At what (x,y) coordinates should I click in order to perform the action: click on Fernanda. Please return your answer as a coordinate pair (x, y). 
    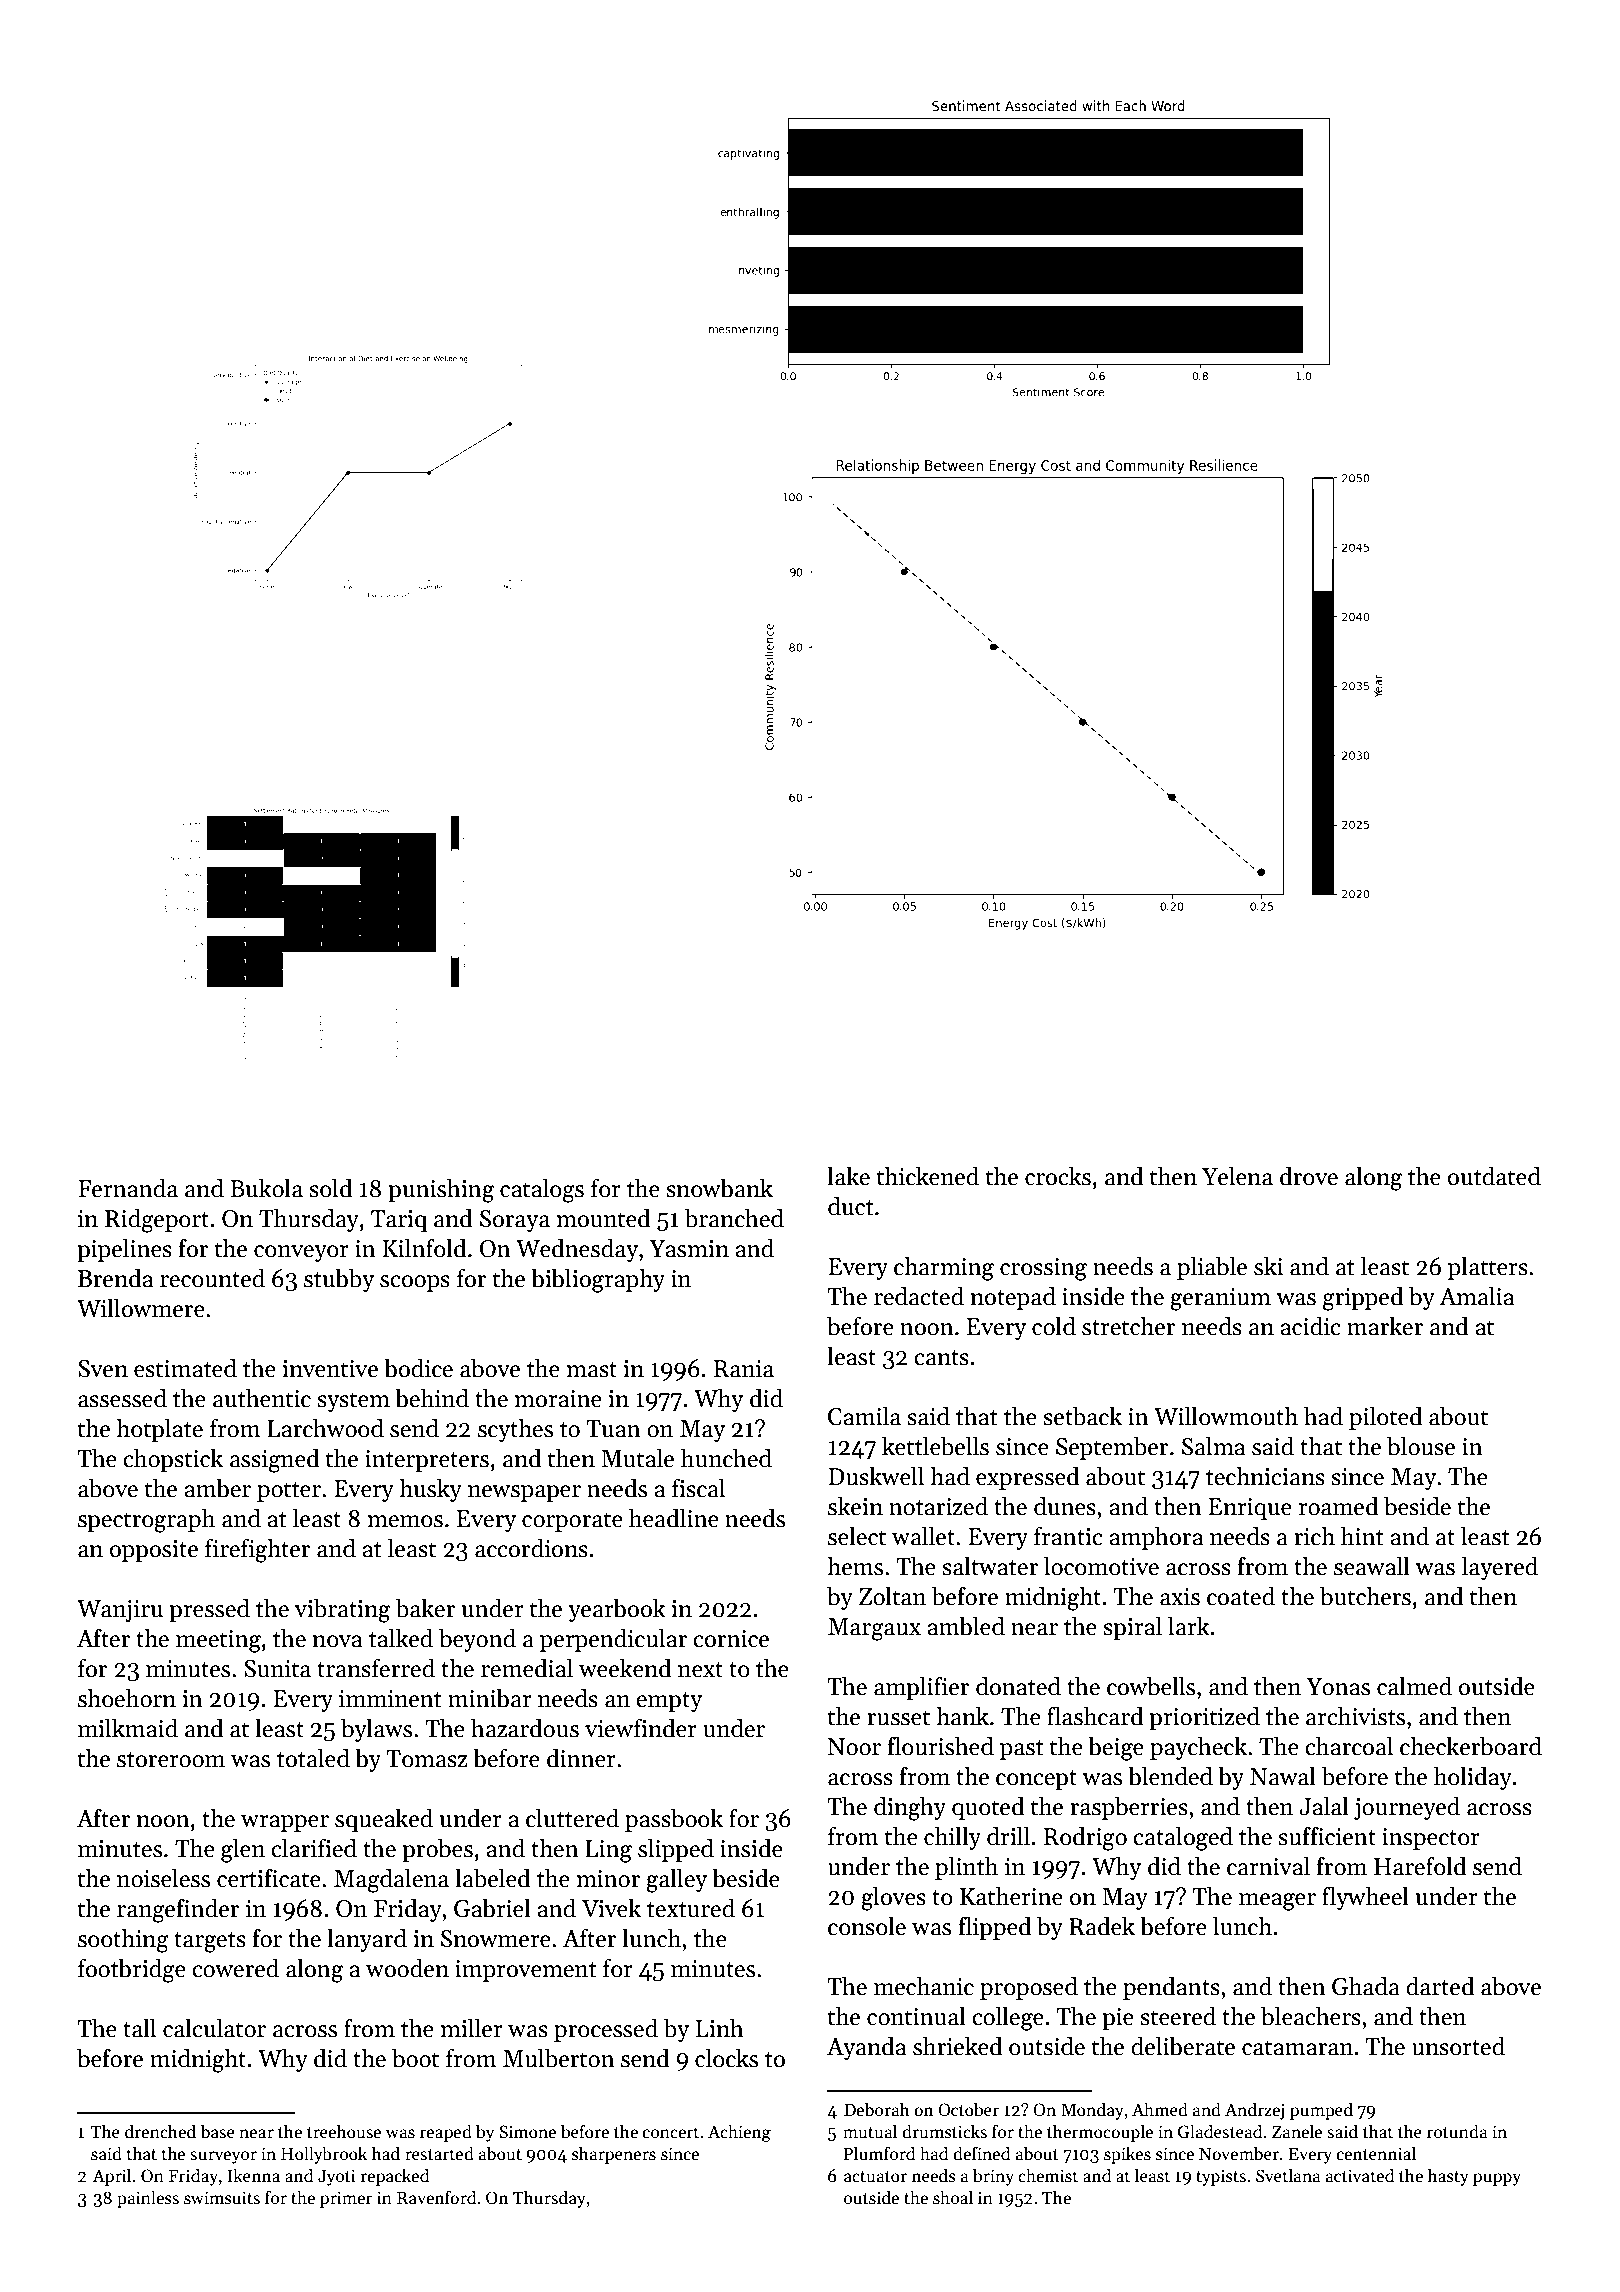
    Looking at the image, I should click on (128, 1188).
